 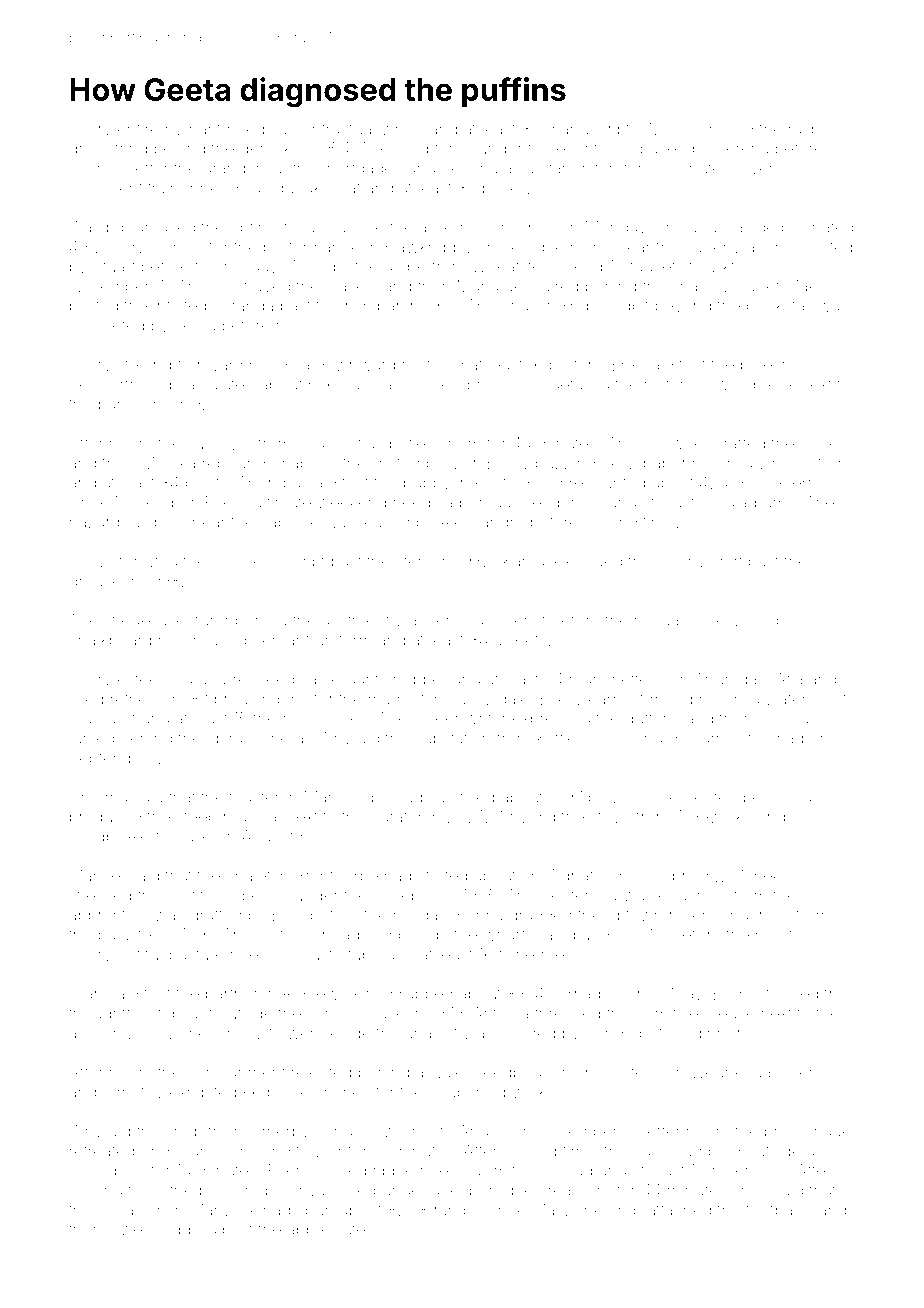 I want to click on sanitized, so click(x=462, y=797).
